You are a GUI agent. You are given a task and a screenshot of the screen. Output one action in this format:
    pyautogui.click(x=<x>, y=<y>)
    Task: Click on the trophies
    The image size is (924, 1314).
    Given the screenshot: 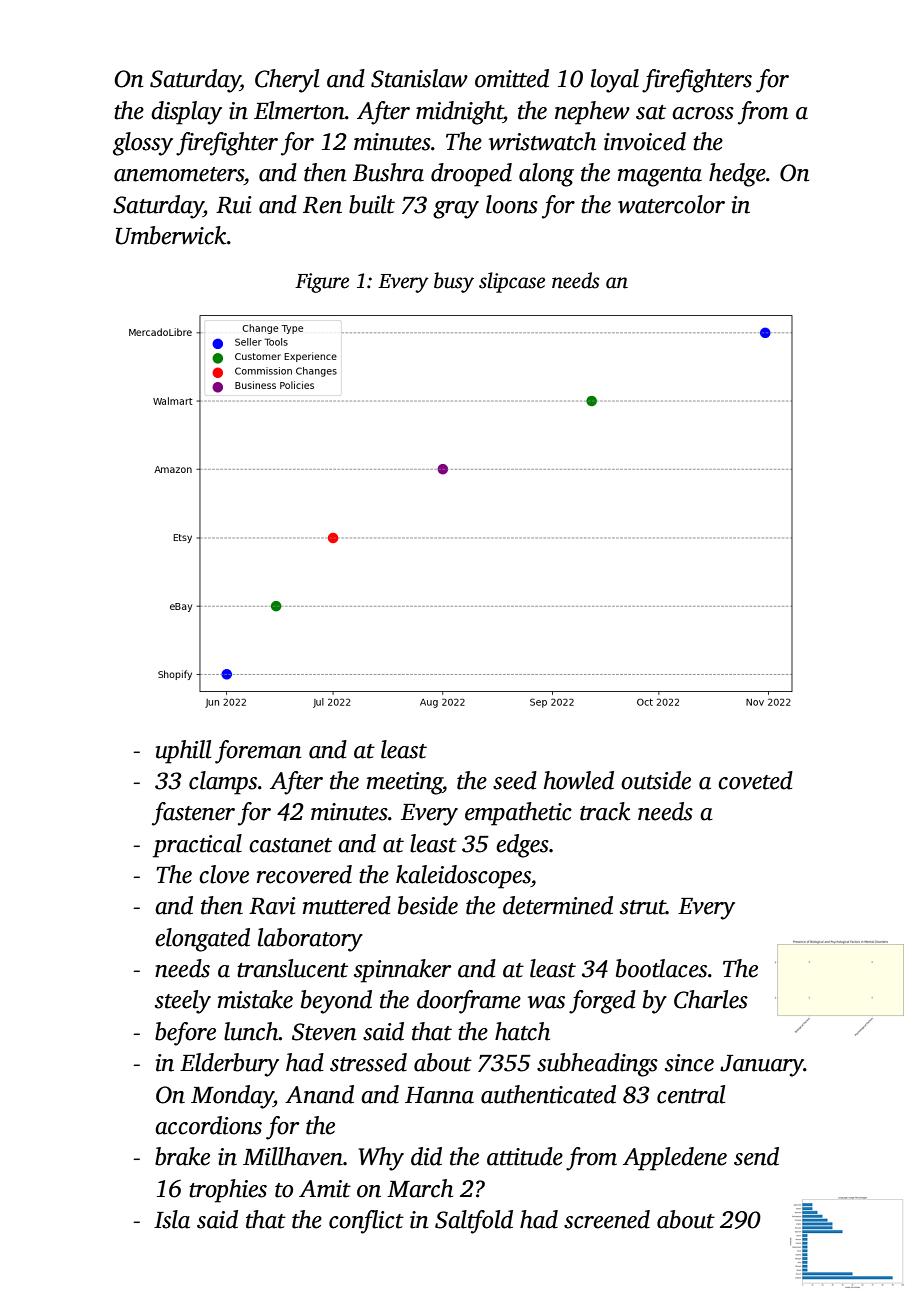 What is the action you would take?
    pyautogui.click(x=228, y=1191)
